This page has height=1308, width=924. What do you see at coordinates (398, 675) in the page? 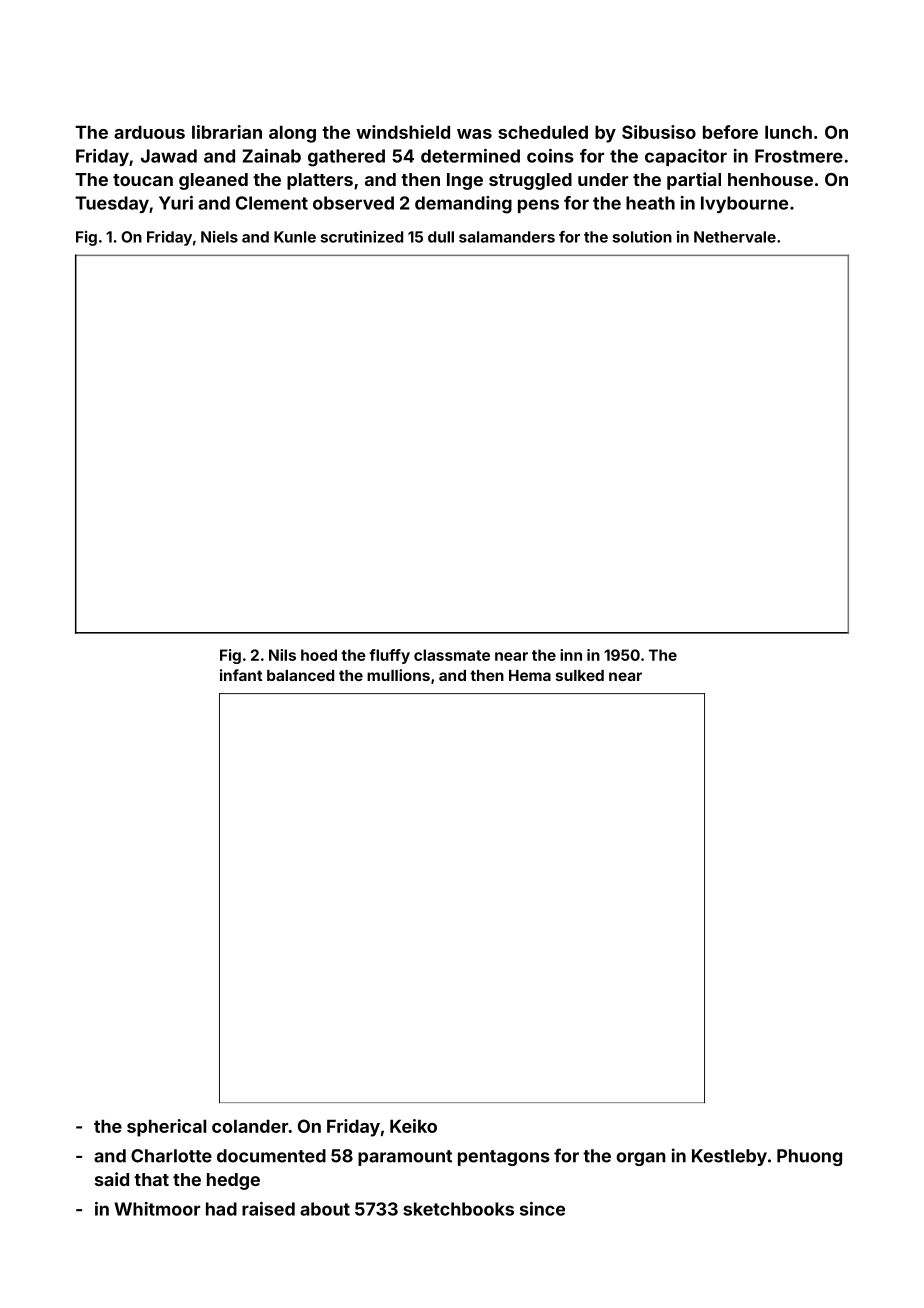
I see `mullions` at bounding box center [398, 675].
